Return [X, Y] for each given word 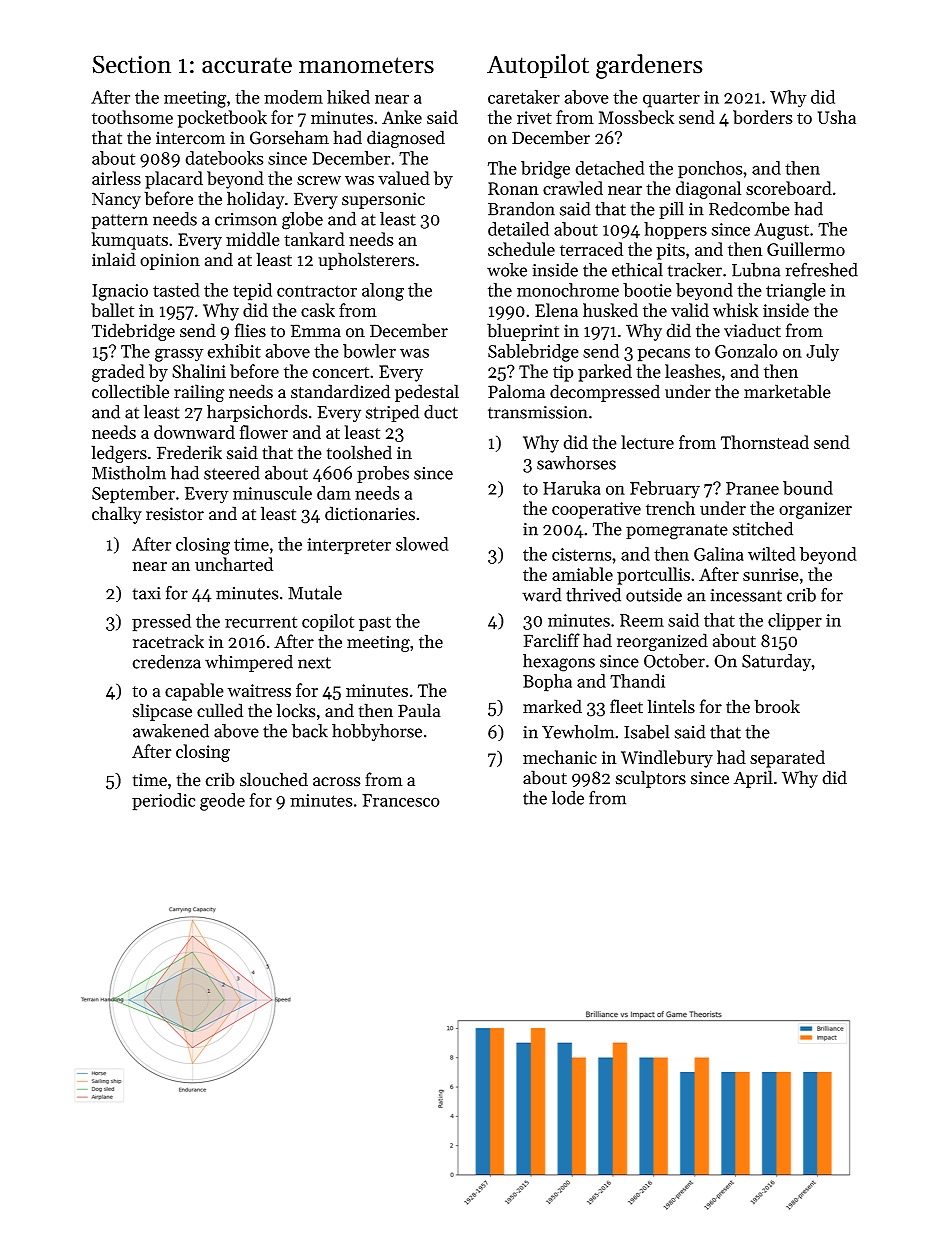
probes [383, 474]
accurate [247, 65]
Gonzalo [746, 351]
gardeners [649, 66]
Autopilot [538, 66]
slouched [274, 779]
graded [118, 373]
